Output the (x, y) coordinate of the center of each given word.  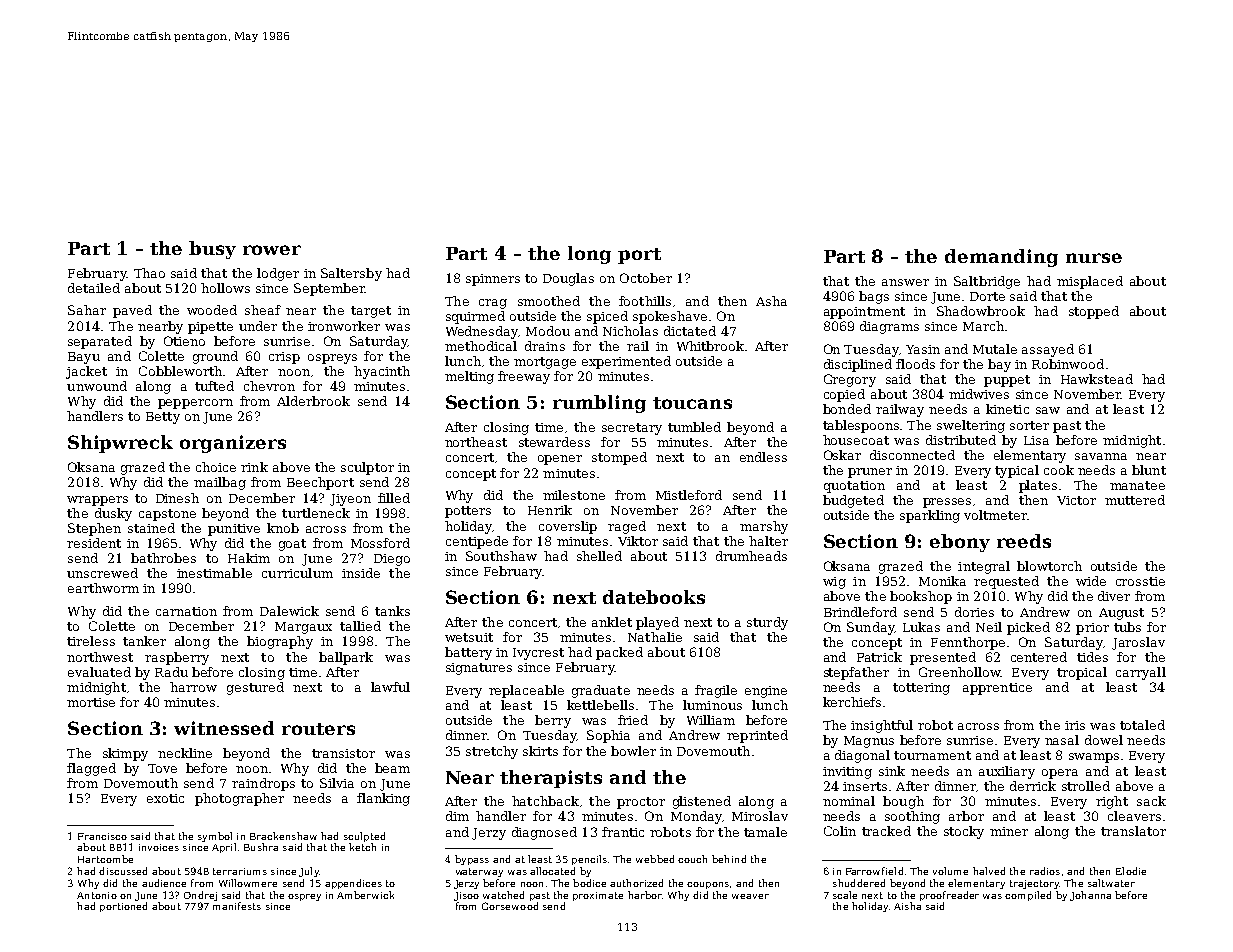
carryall (1141, 673)
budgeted (853, 501)
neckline (185, 753)
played (657, 623)
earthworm (103, 588)
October (646, 278)
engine (766, 692)
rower (272, 250)
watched (503, 895)
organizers (233, 444)
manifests (237, 906)
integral (984, 567)
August (1121, 614)
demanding (1001, 258)
